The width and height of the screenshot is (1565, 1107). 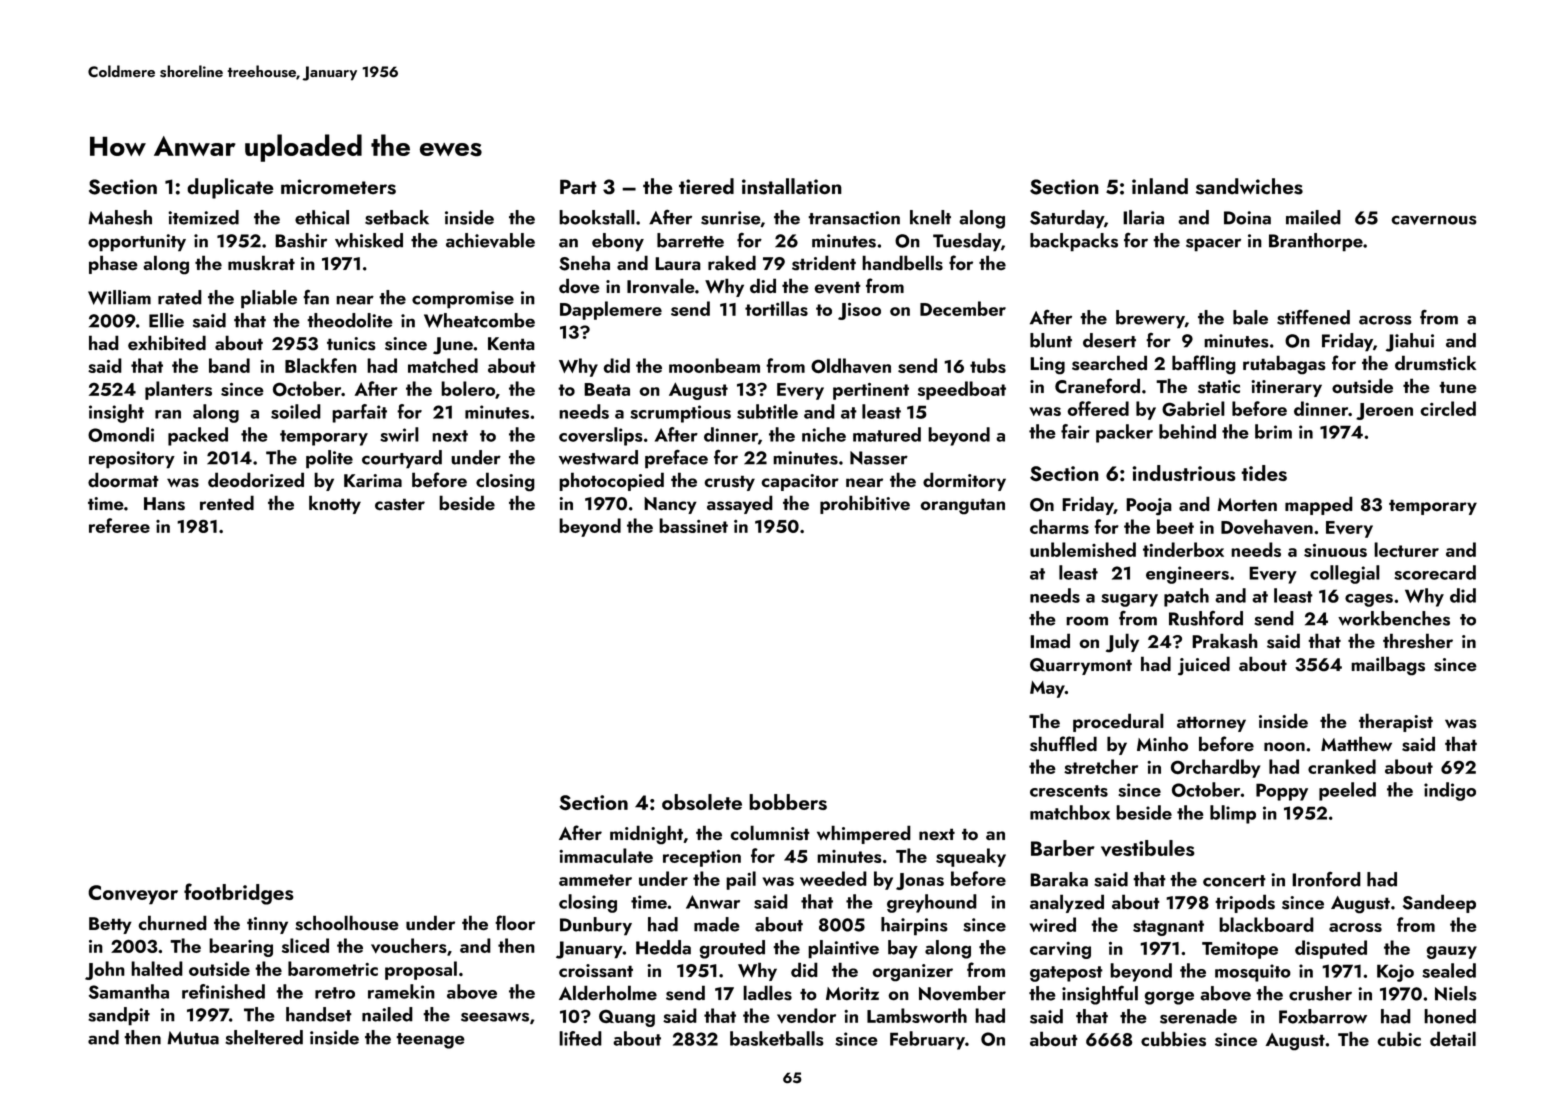 I want to click on Oldhaven, so click(x=851, y=366).
